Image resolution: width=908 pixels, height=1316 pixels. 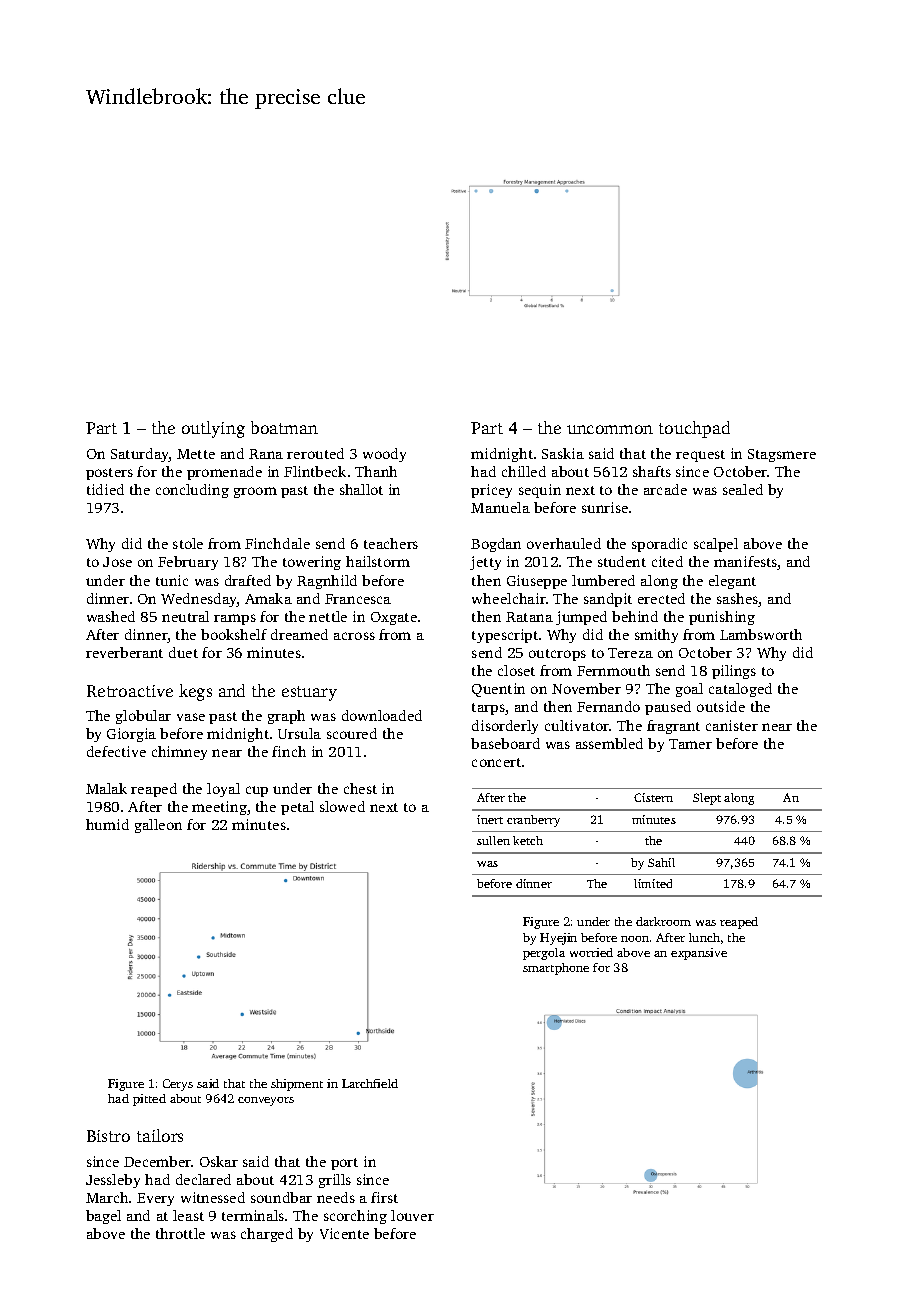 What do you see at coordinates (740, 690) in the image?
I see `cataloged` at bounding box center [740, 690].
